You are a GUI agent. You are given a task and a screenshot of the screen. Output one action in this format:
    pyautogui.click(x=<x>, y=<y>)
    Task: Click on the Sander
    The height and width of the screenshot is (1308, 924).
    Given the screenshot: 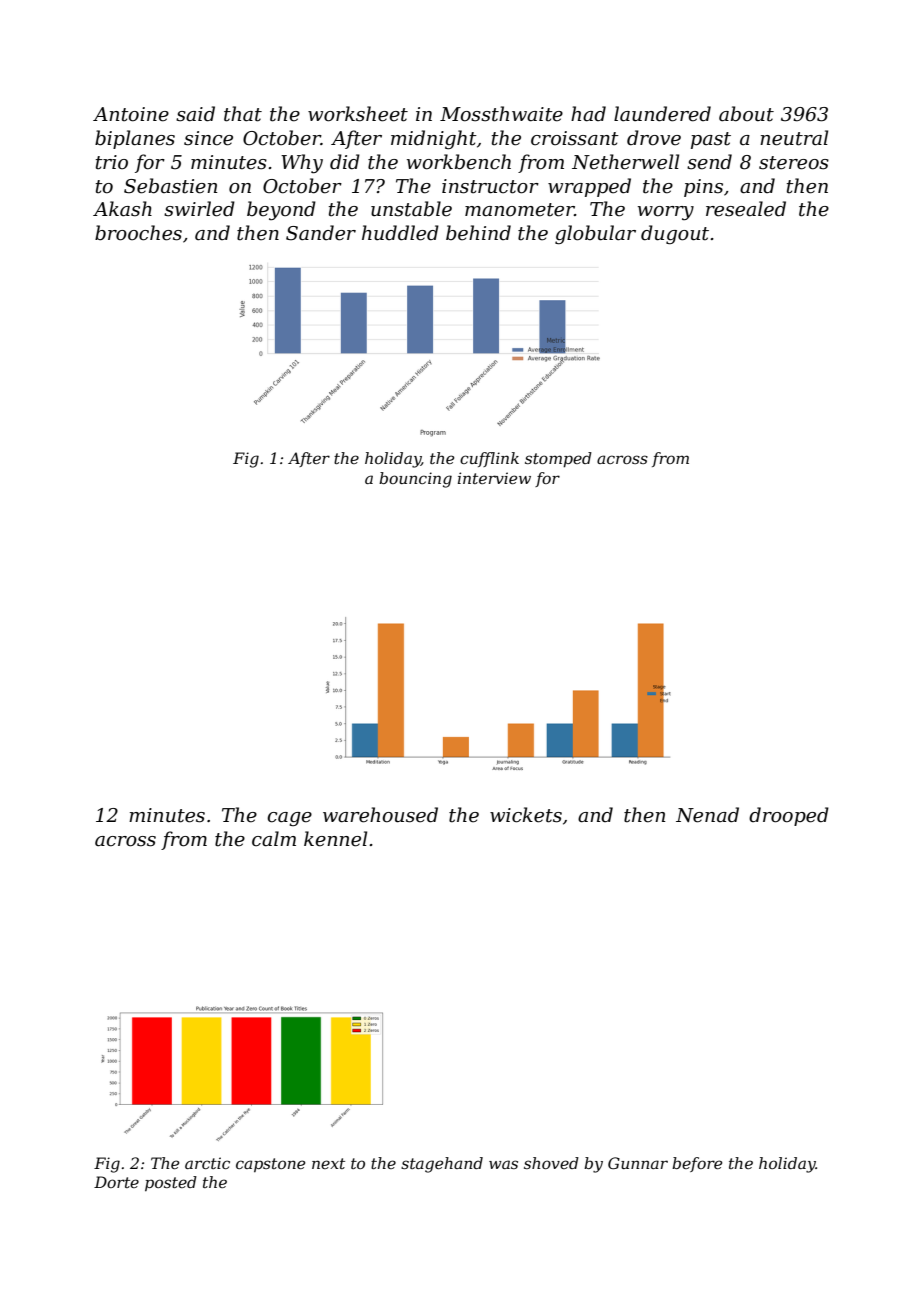 What is the action you would take?
    pyautogui.click(x=321, y=233)
